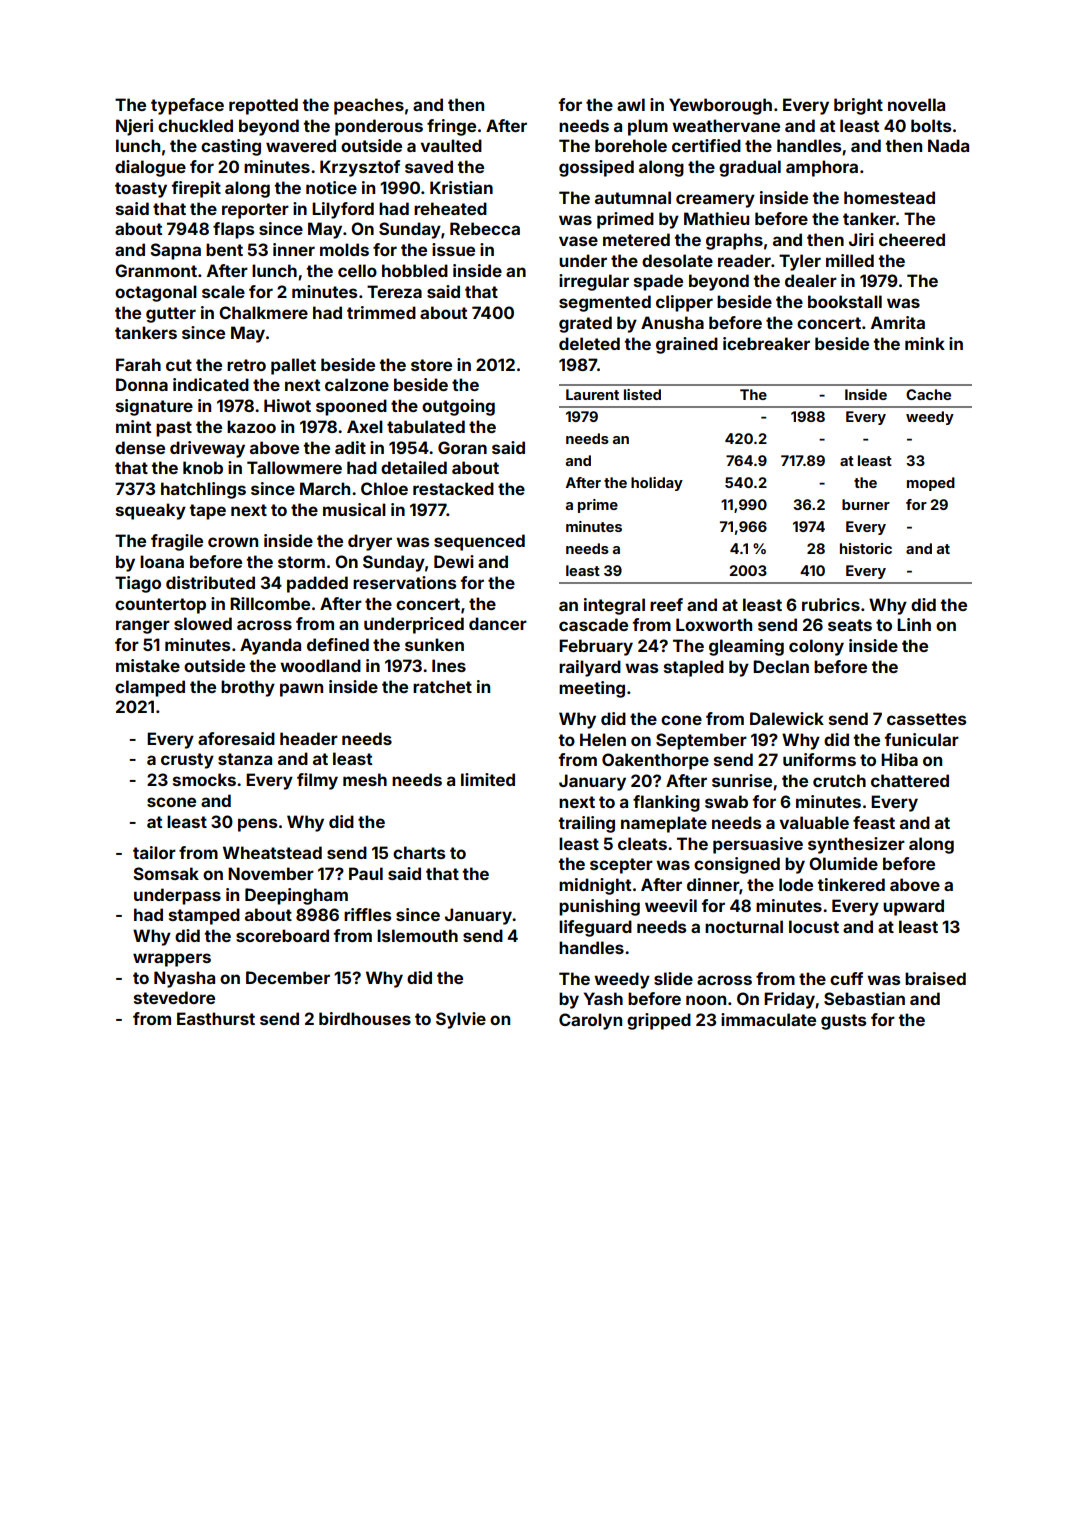 The image size is (1087, 1538). Describe the element at coordinates (134, 127) in the screenshot. I see `Njeri` at that location.
